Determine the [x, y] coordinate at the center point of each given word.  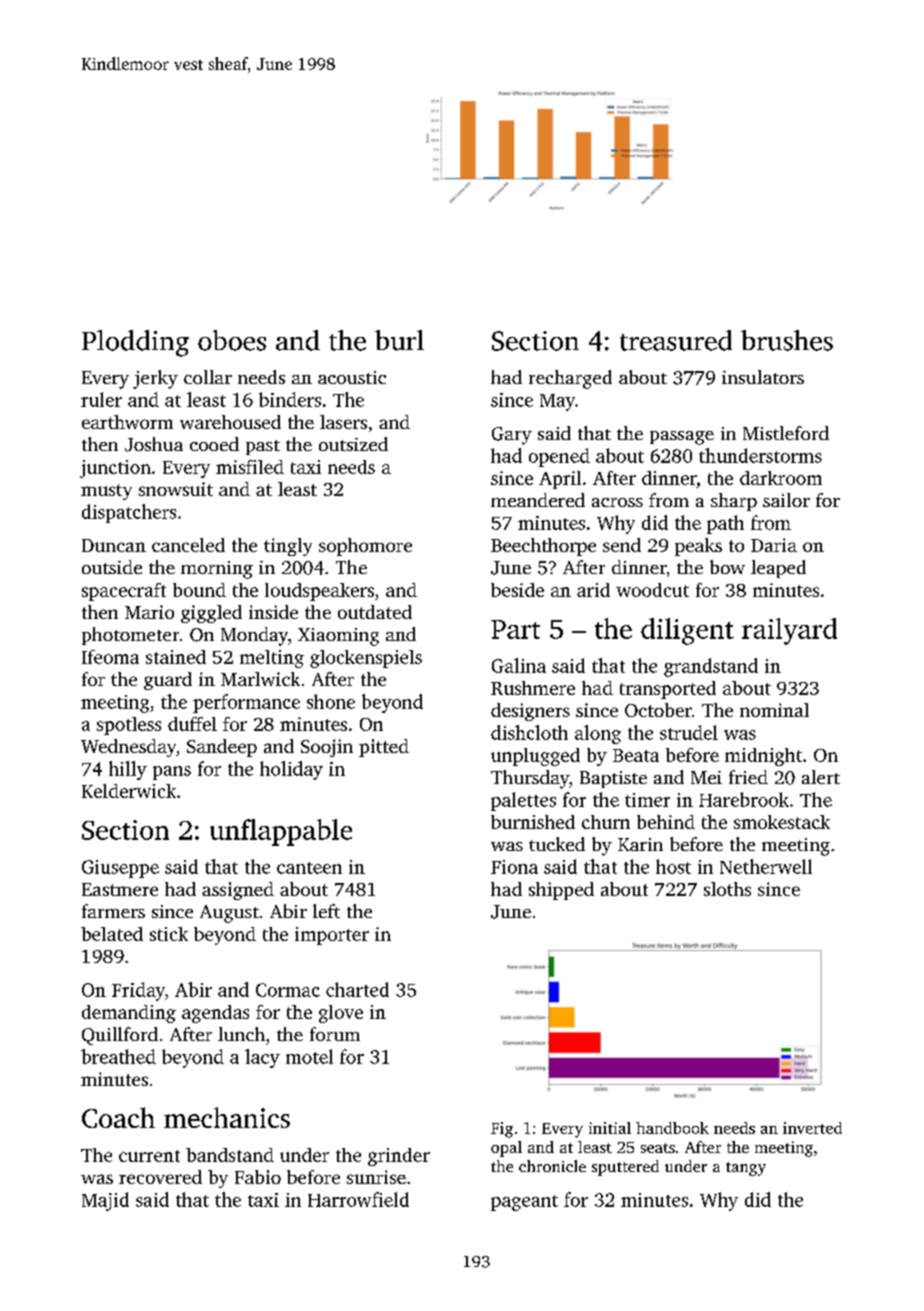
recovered [160, 1177]
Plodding [135, 343]
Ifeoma [110, 657]
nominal [774, 710]
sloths [727, 889]
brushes [787, 340]
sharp [734, 502]
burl [399, 340]
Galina [519, 665]
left [326, 911]
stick [169, 934]
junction [115, 469]
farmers [113, 911]
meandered [538, 500]
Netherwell [766, 866]
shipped [561, 891]
